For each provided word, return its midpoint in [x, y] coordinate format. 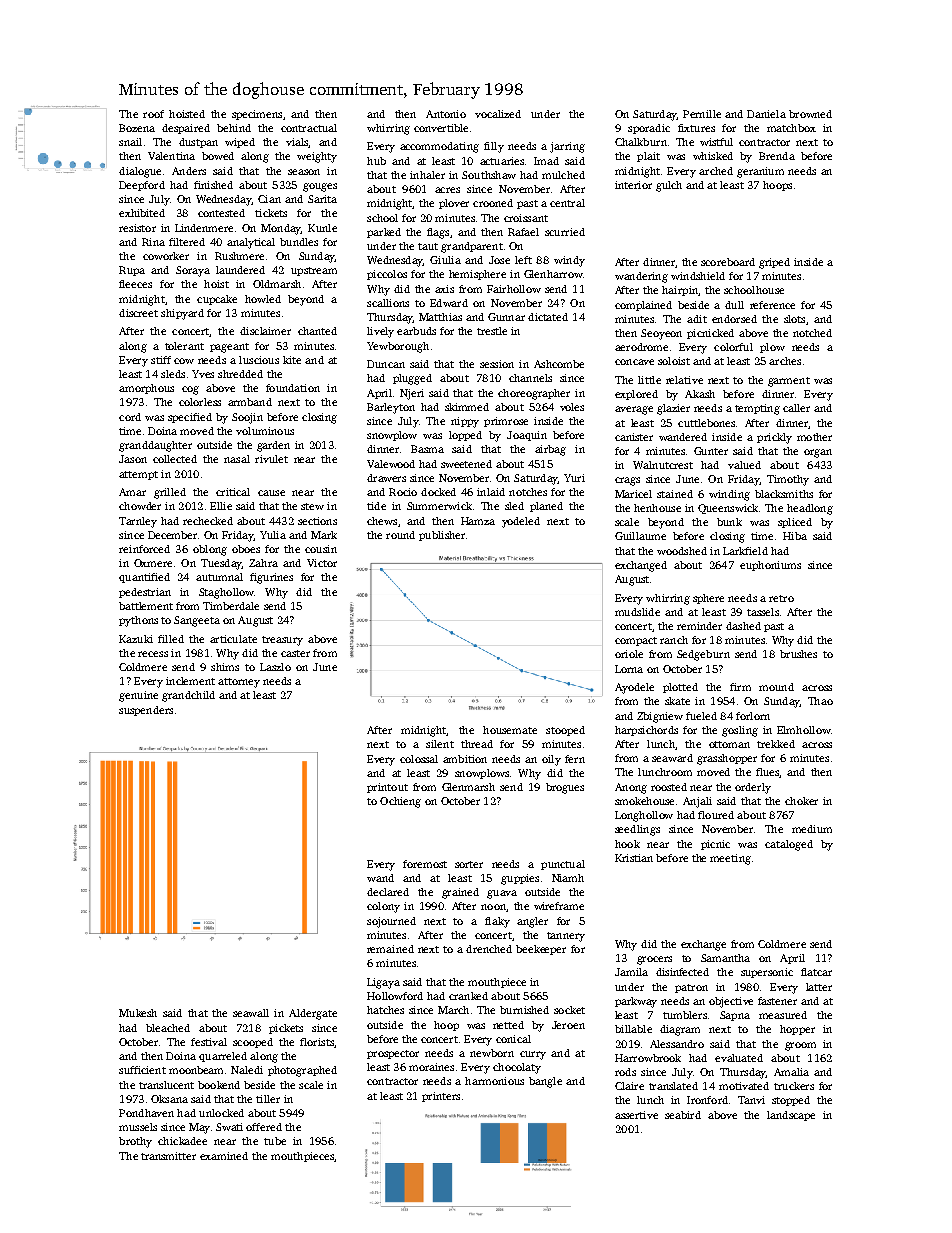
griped [774, 263]
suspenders [146, 711]
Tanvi [751, 1100]
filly [494, 147]
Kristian [634, 858]
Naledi [247, 1070]
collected [175, 459]
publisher [442, 536]
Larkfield [745, 551]
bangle [545, 1082]
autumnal [219, 577]
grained [460, 893]
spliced [795, 523]
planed [546, 507]
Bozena [137, 128]
